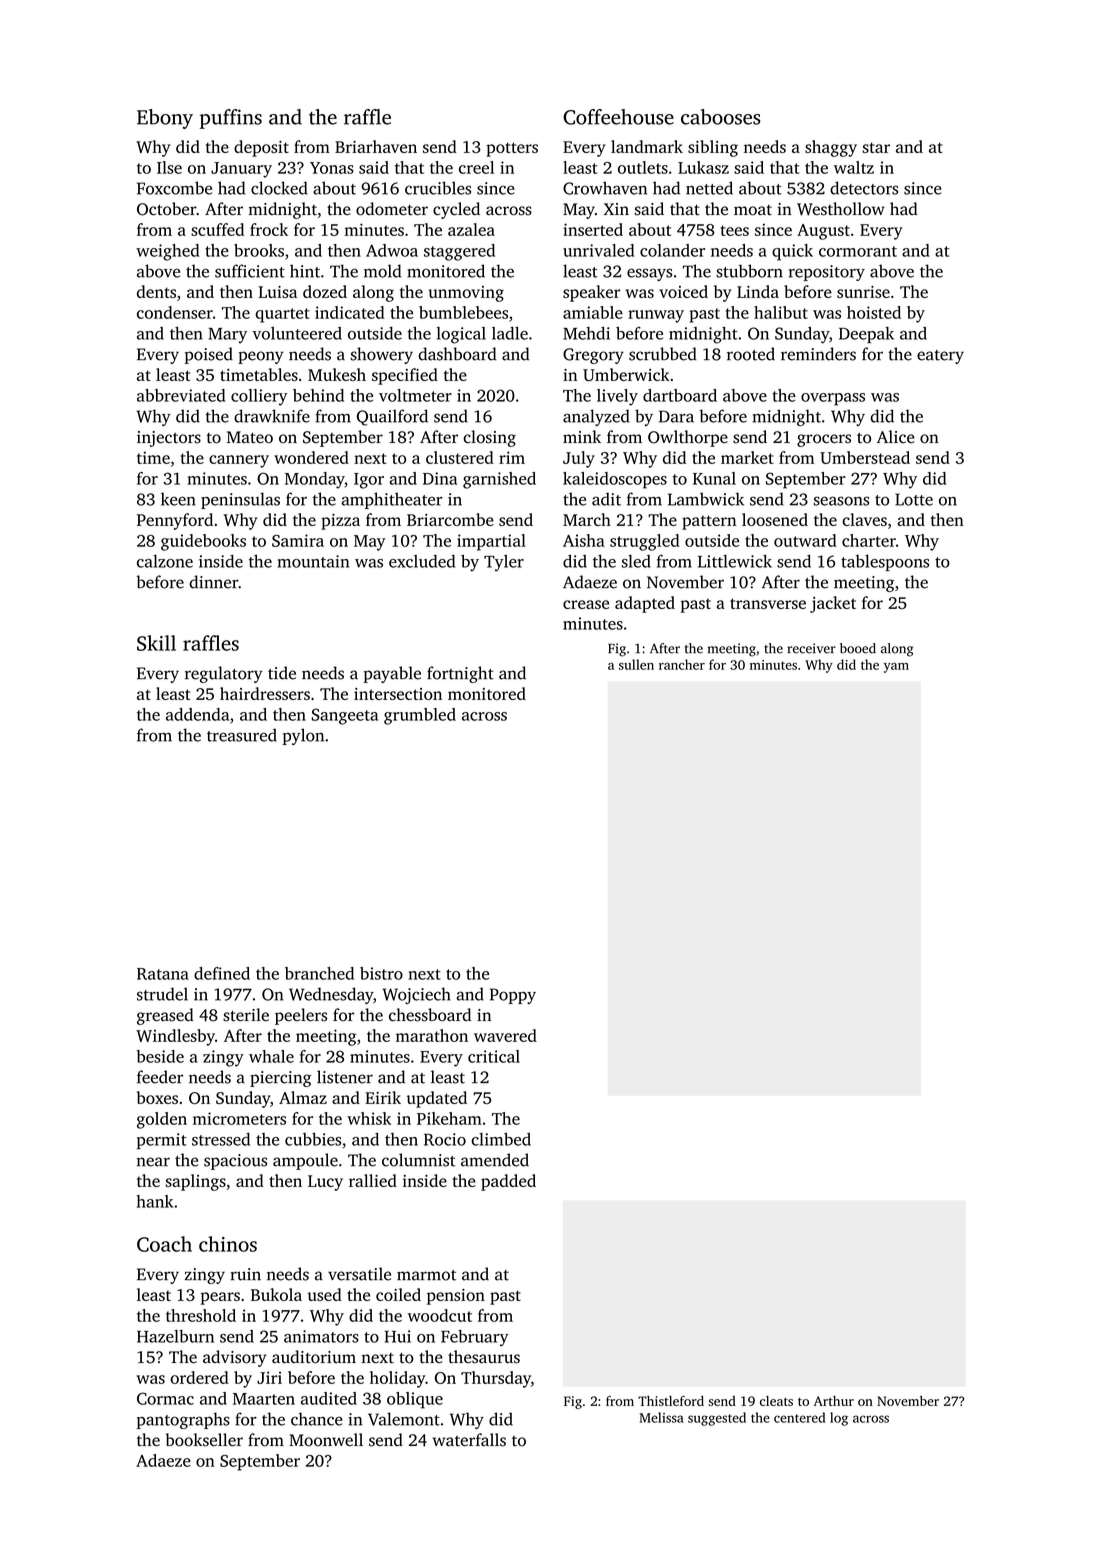 This image has height=1559, width=1102. Describe the element at coordinates (325, 1183) in the image. I see `Lucy` at that location.
